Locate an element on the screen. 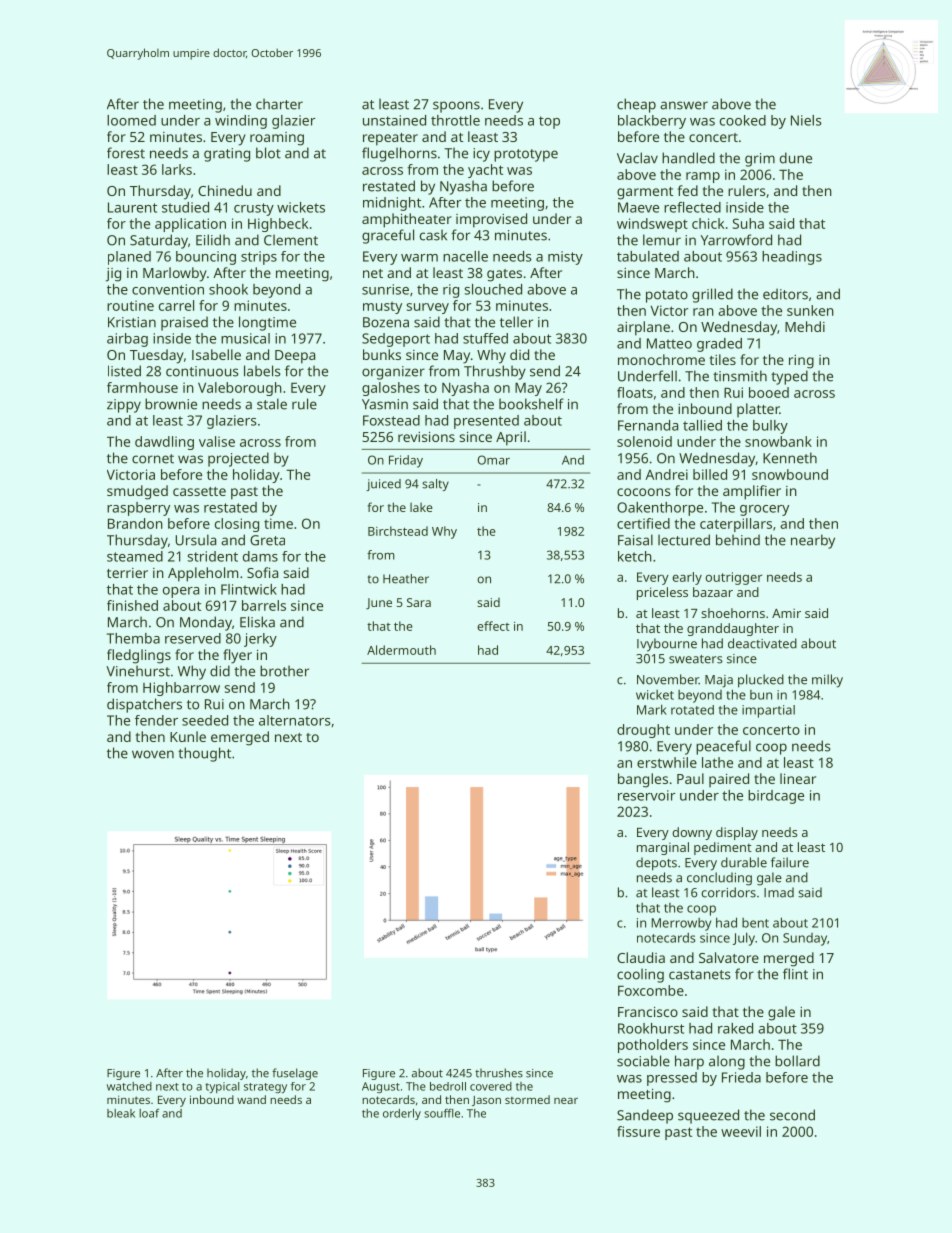 The image size is (952, 1233). Aldermouth is located at coordinates (401, 650).
